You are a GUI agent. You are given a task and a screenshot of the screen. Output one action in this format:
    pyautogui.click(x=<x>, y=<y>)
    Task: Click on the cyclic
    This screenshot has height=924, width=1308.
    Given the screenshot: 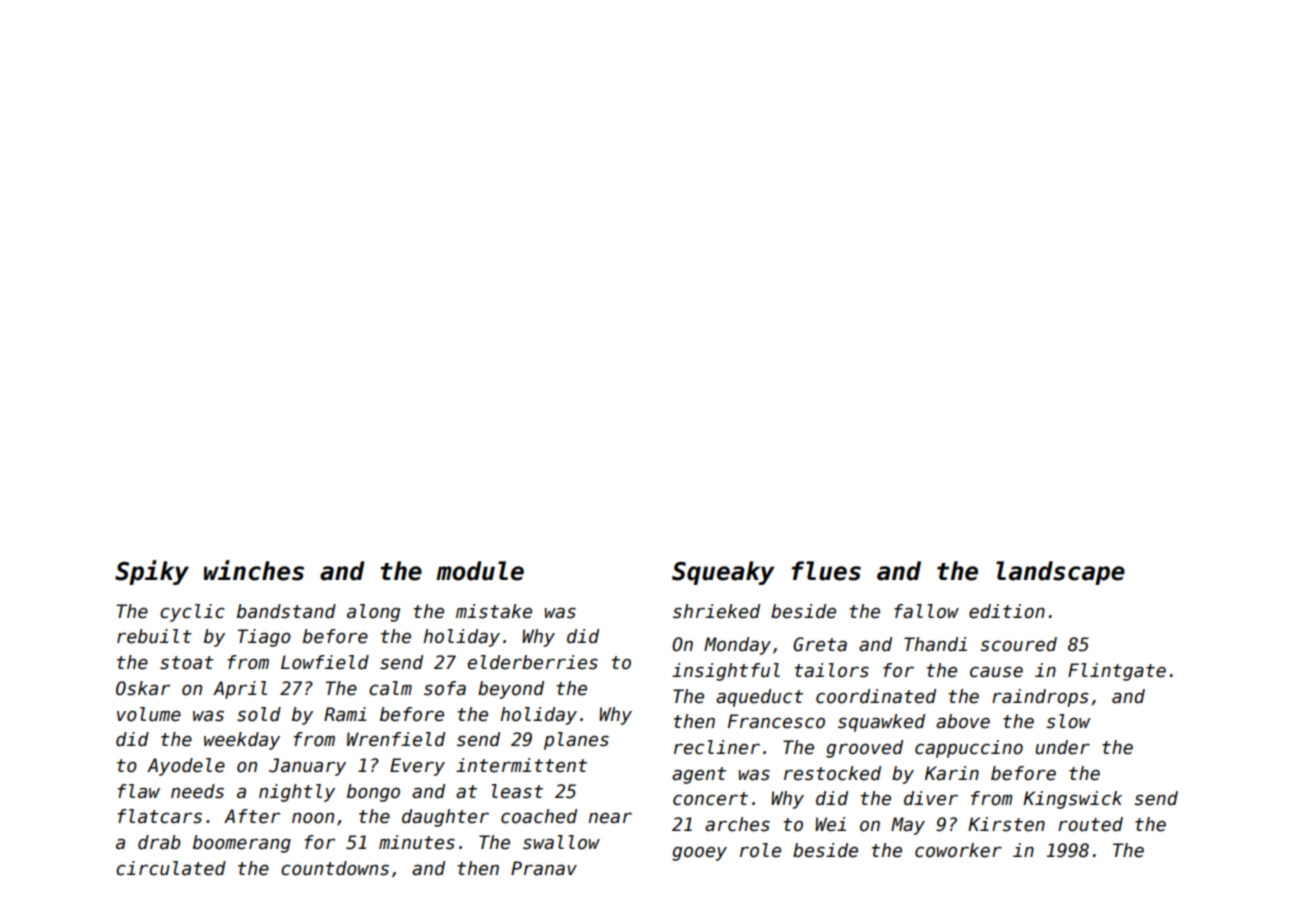 What is the action you would take?
    pyautogui.click(x=192, y=613)
